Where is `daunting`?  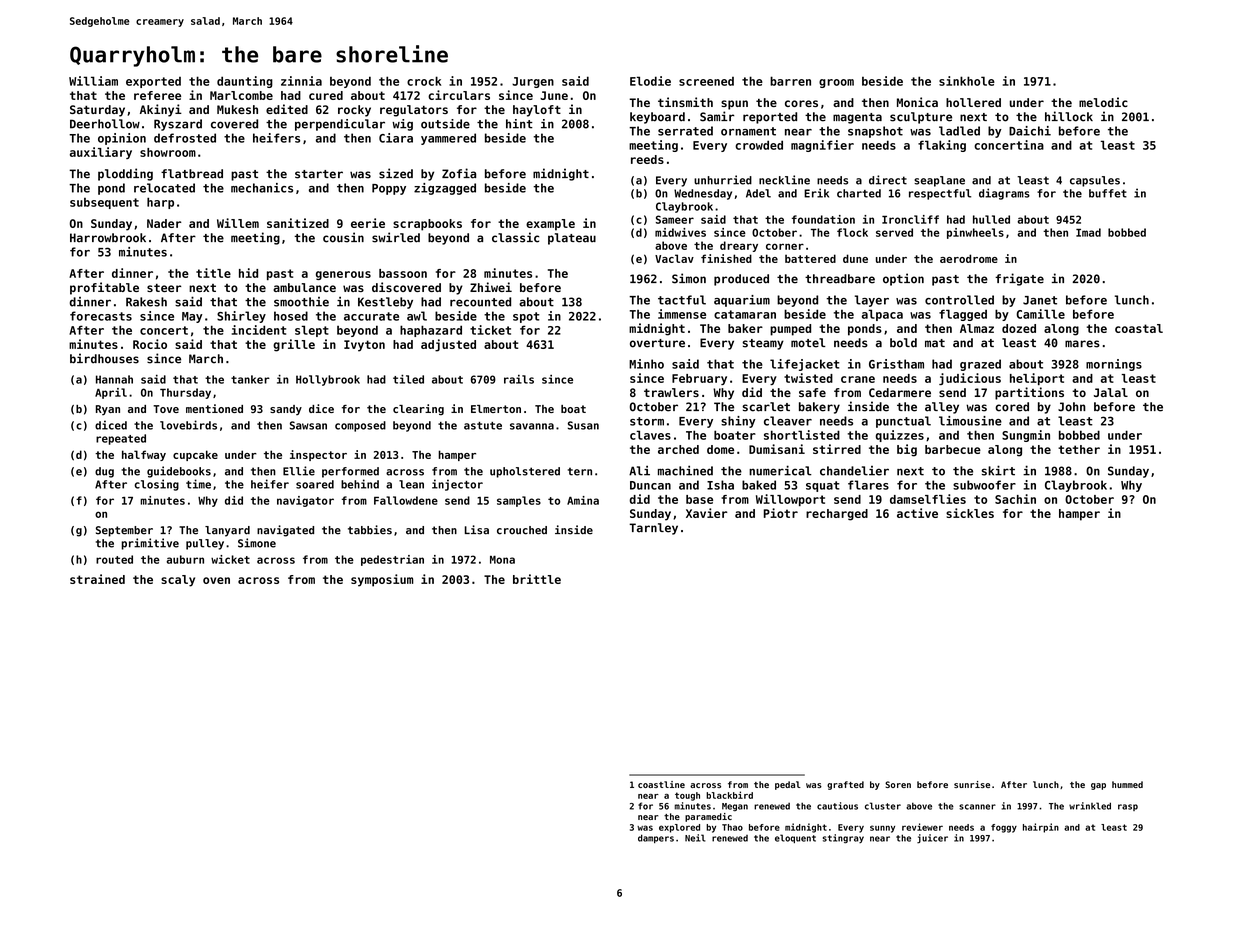
daunting is located at coordinates (245, 82).
